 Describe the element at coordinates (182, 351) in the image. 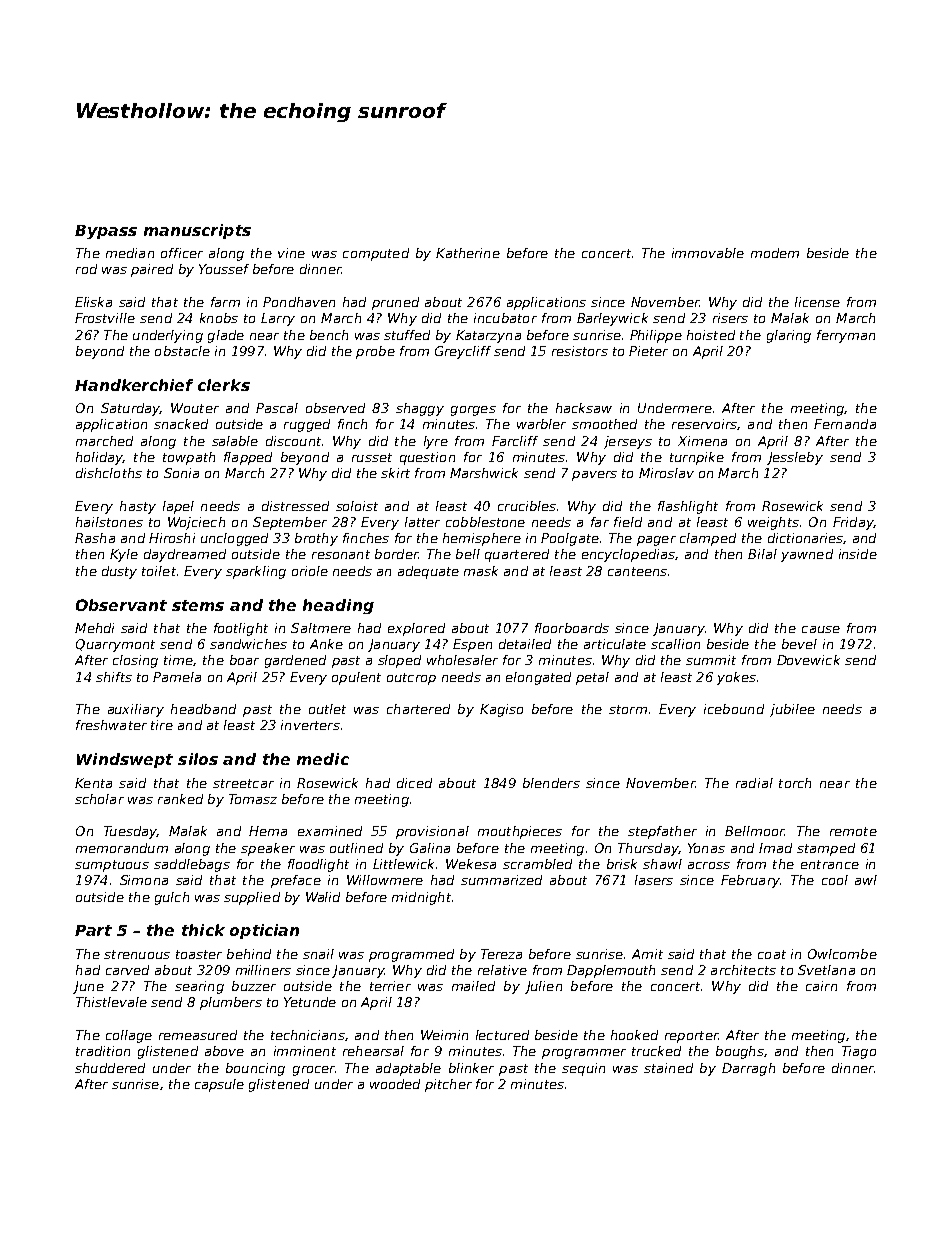

I see `obstacle` at that location.
